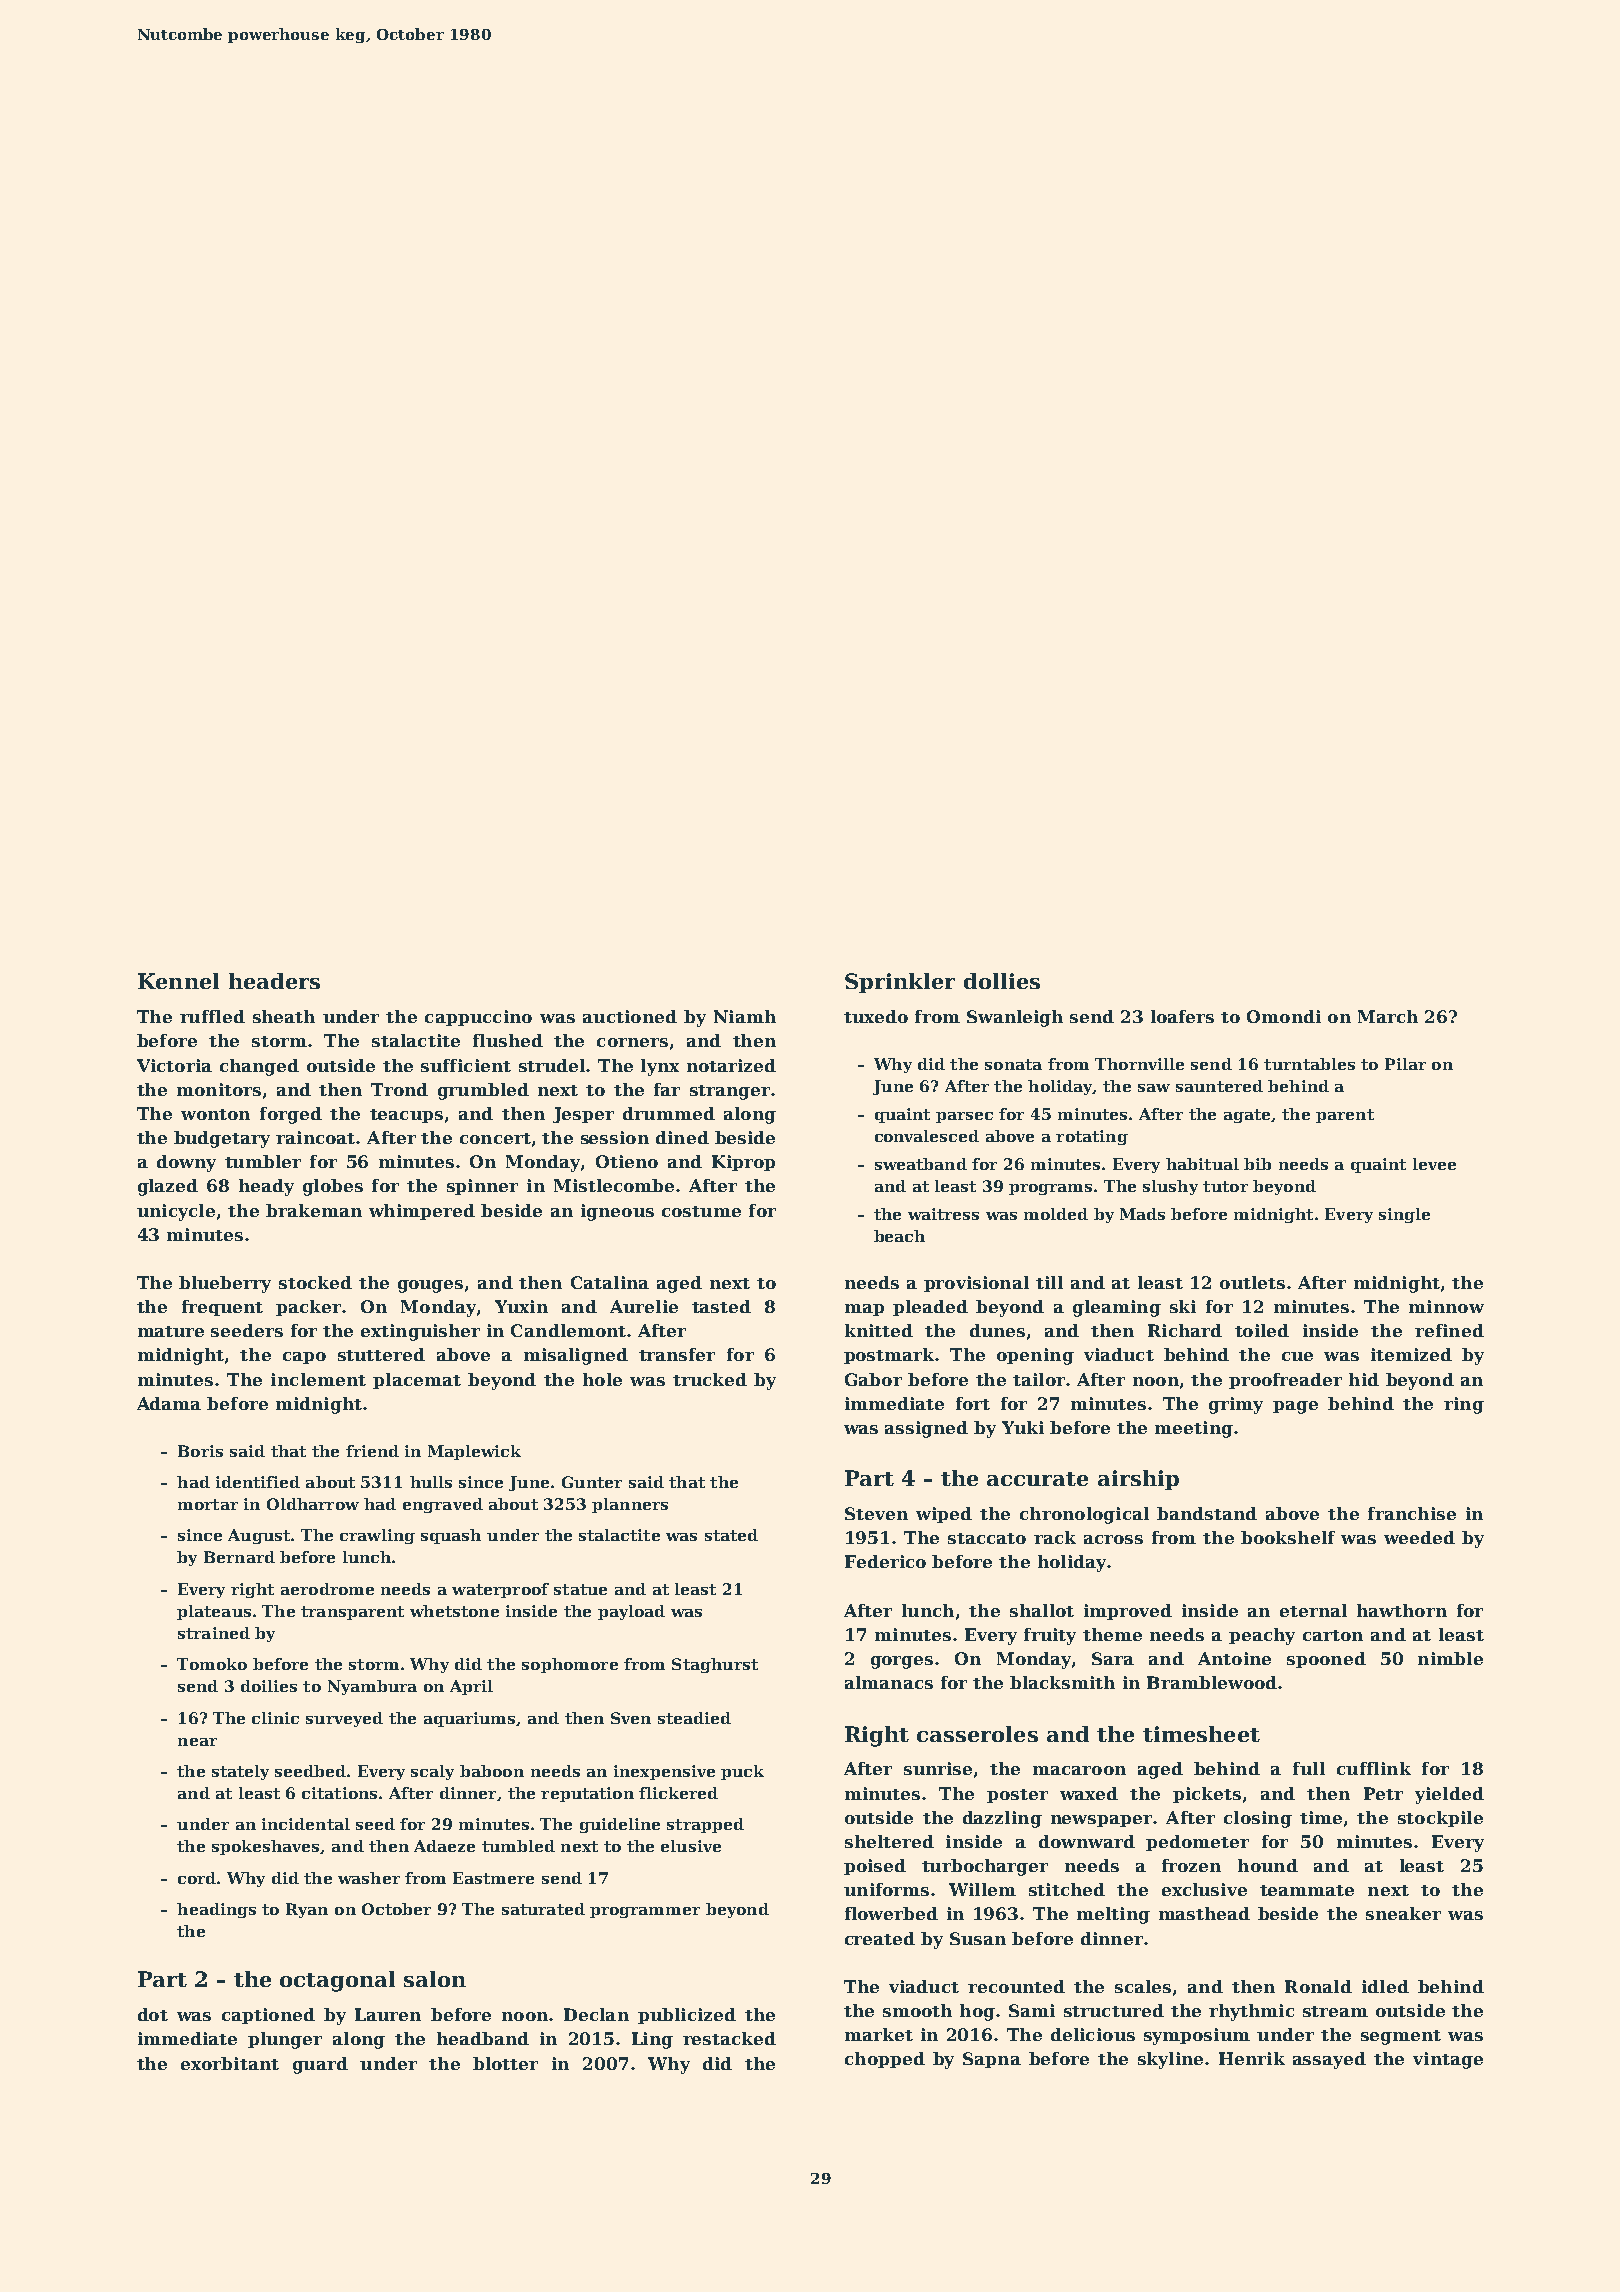 The height and width of the screenshot is (2292, 1620). What do you see at coordinates (337, 1981) in the screenshot?
I see `octagonal` at bounding box center [337, 1981].
